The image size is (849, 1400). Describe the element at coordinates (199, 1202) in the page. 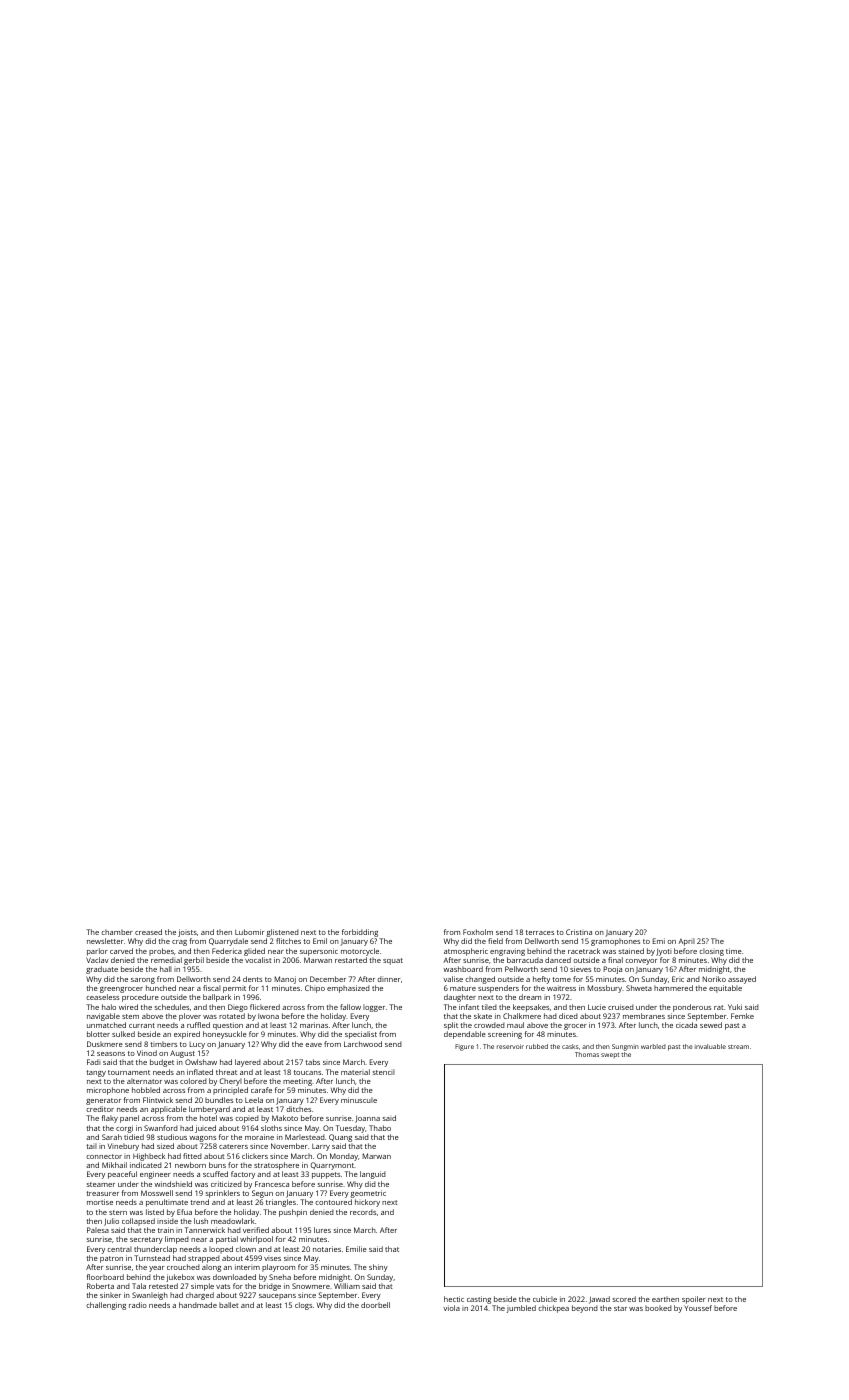

I see `trend` at that location.
